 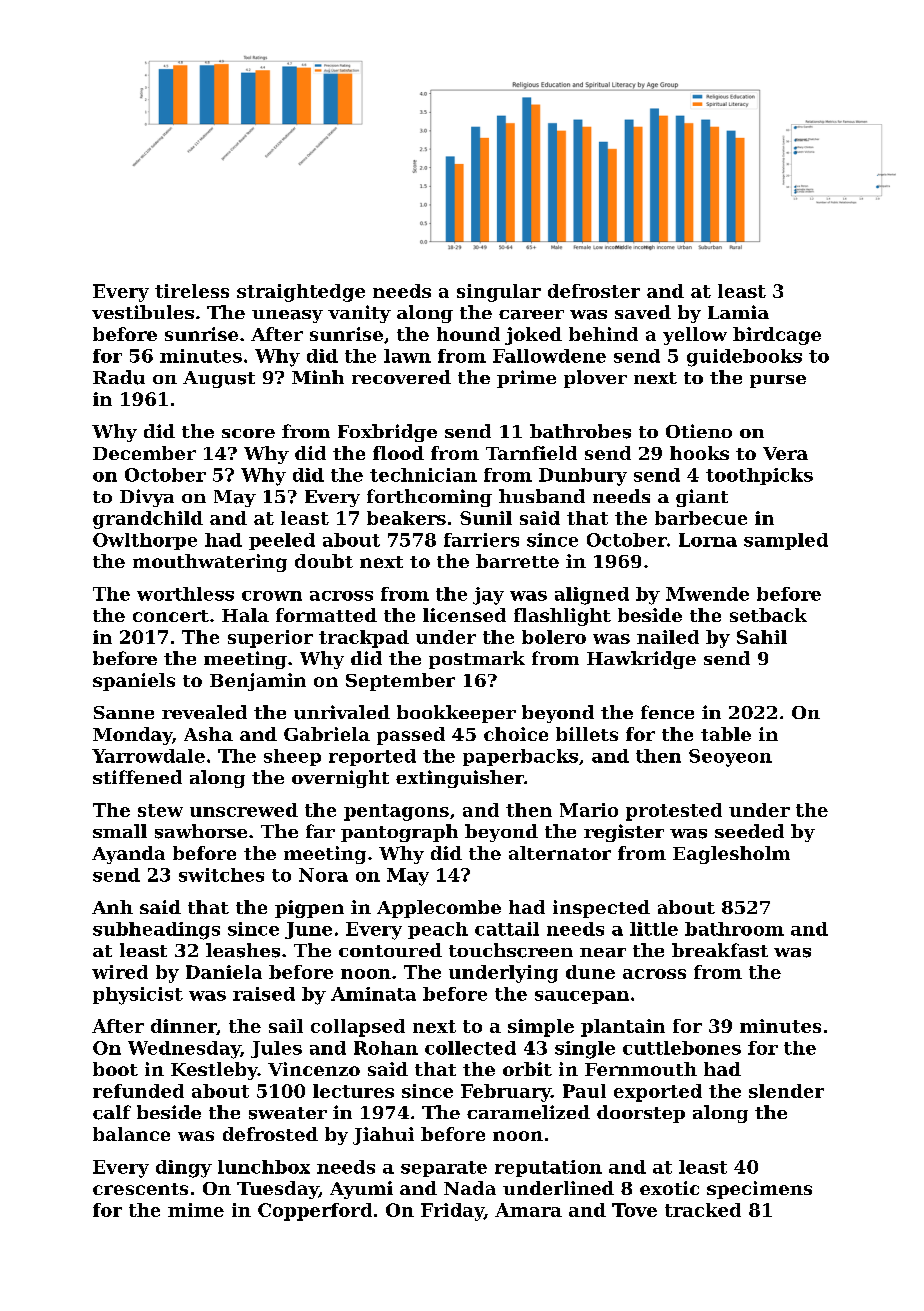 I want to click on Copperford, so click(x=315, y=1212).
